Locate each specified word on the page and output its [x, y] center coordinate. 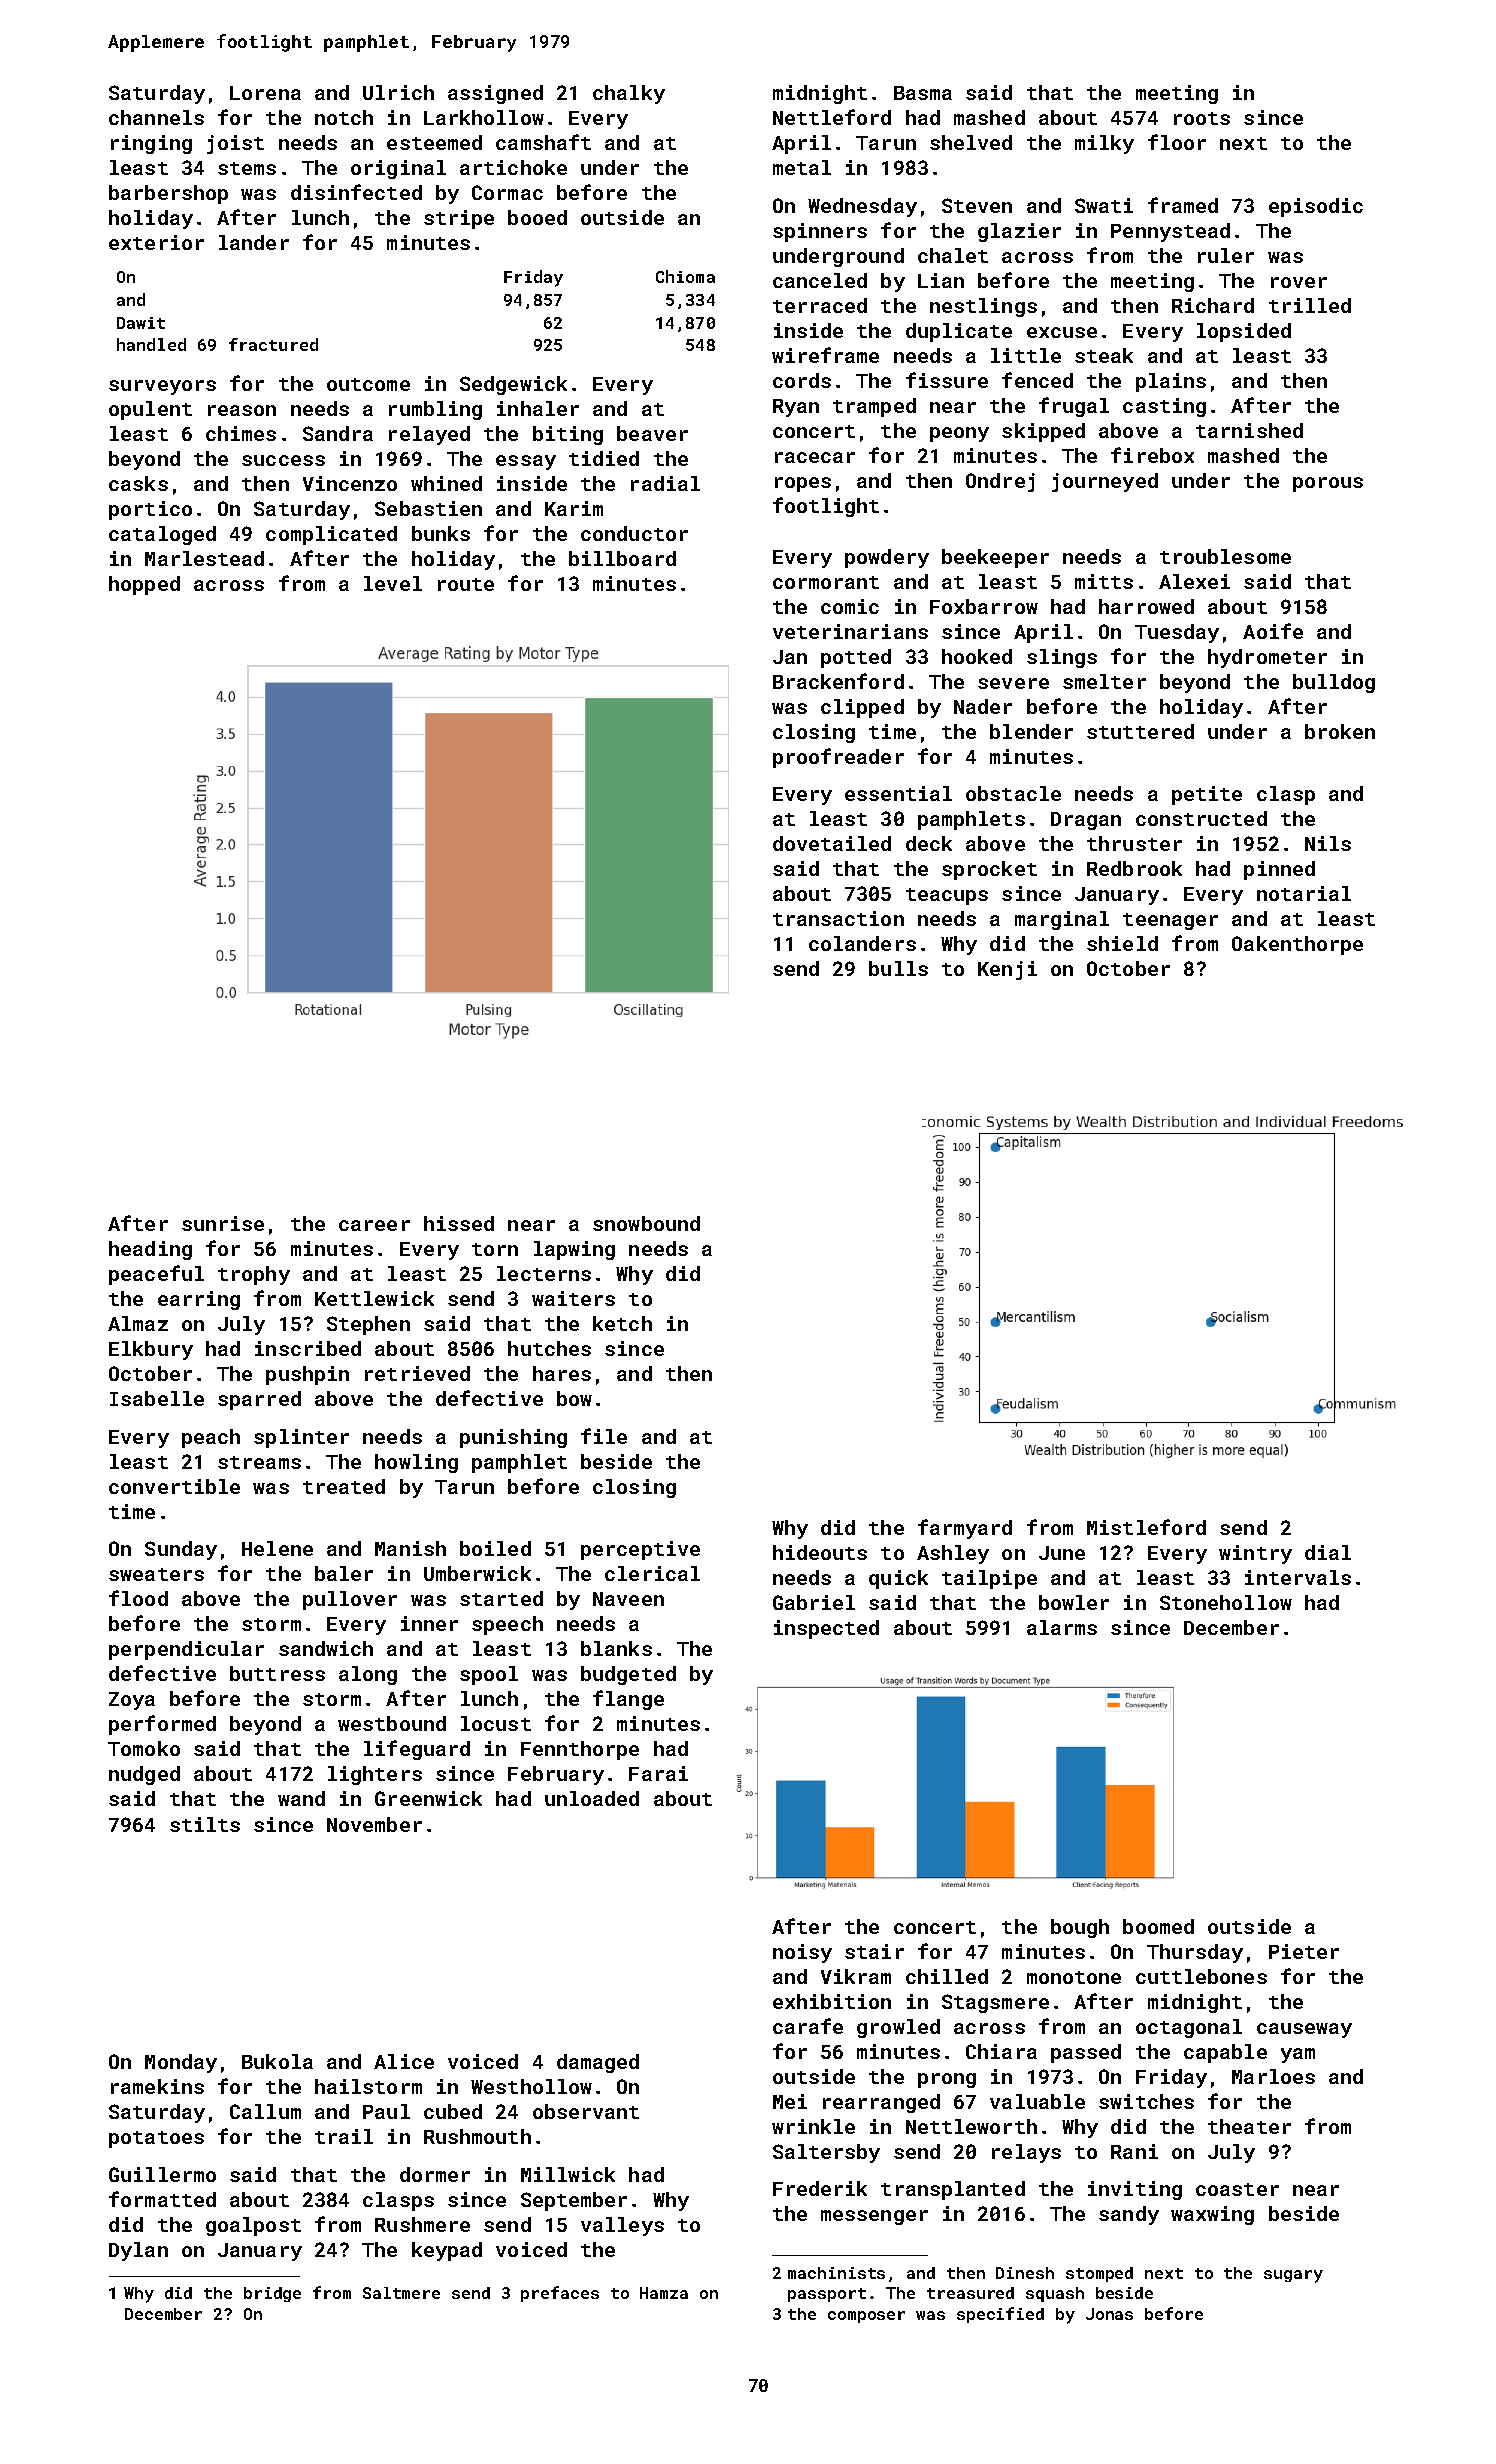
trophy [254, 1275]
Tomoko [144, 1748]
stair [874, 1951]
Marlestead [204, 558]
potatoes [156, 2139]
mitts [1104, 581]
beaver [652, 433]
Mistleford [1146, 1527]
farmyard [965, 1529]
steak [1104, 355]
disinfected [356, 192]
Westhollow [531, 2086]
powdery [887, 558]
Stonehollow [1226, 1602]
